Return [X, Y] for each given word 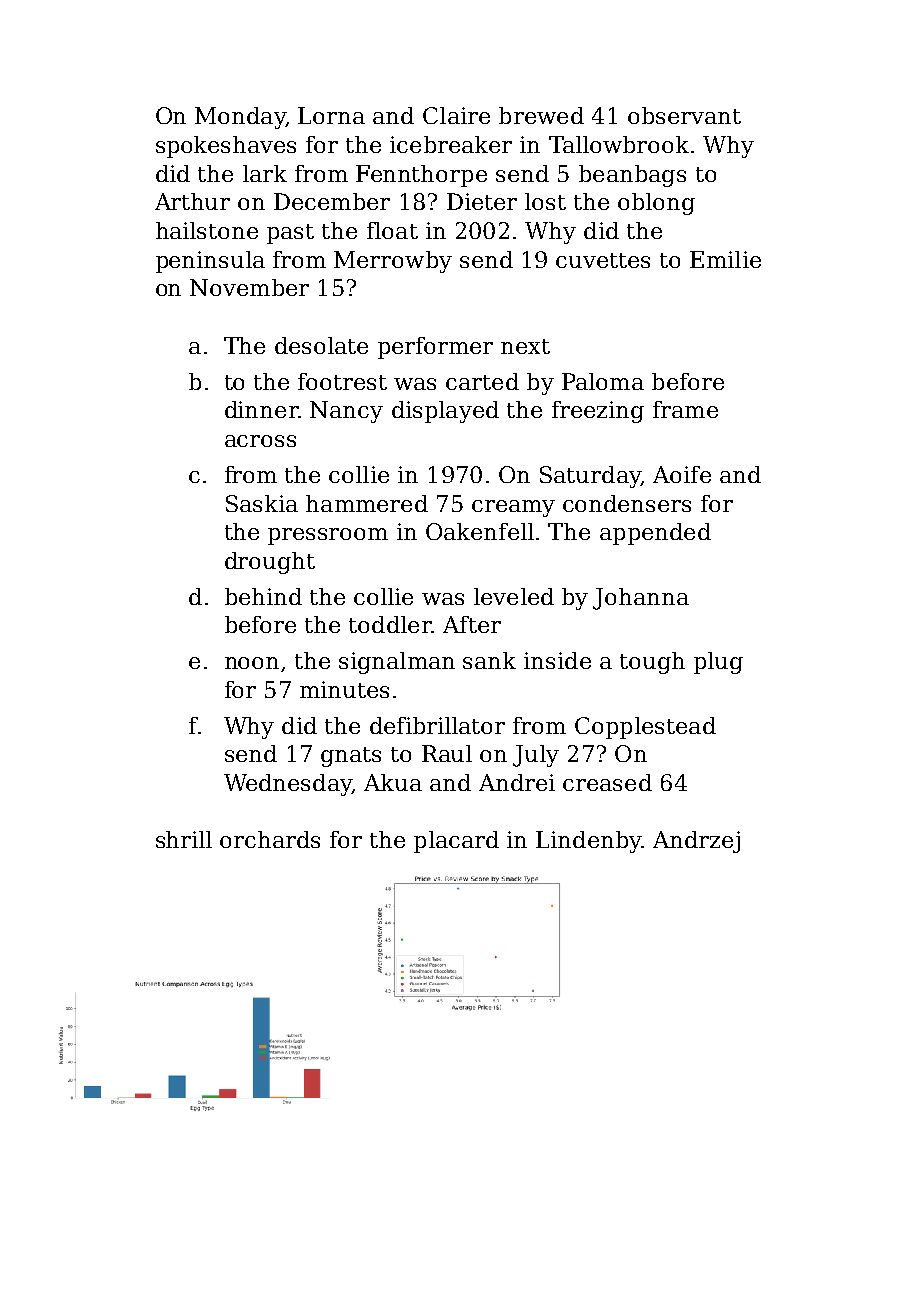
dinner [261, 409]
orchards [270, 839]
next [525, 346]
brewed [541, 115]
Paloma [603, 381]
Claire [456, 115]
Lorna [331, 115]
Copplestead [645, 728]
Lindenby [588, 842]
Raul [447, 753]
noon [252, 663]
